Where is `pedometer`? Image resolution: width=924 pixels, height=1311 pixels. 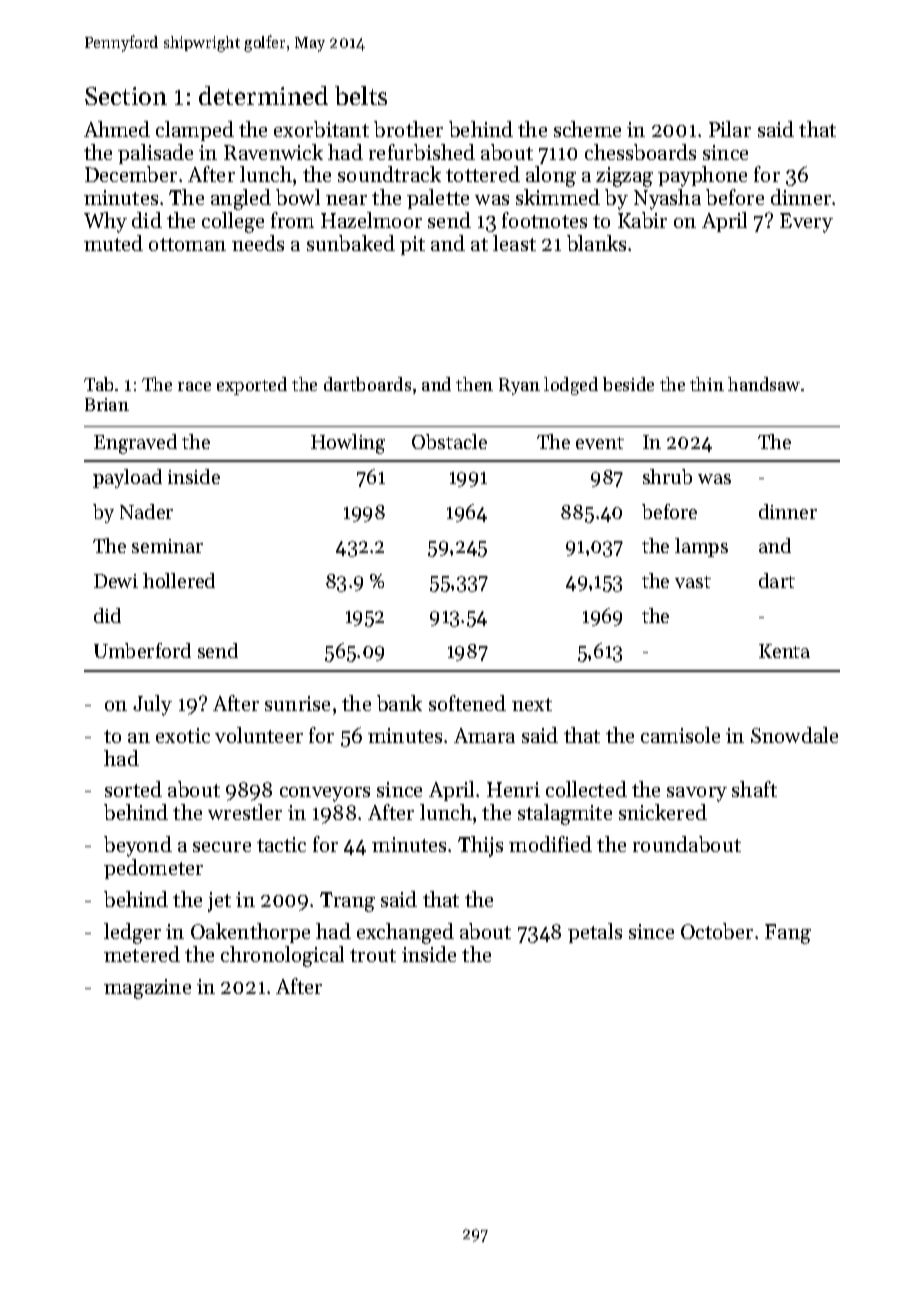 pedometer is located at coordinates (153, 869).
